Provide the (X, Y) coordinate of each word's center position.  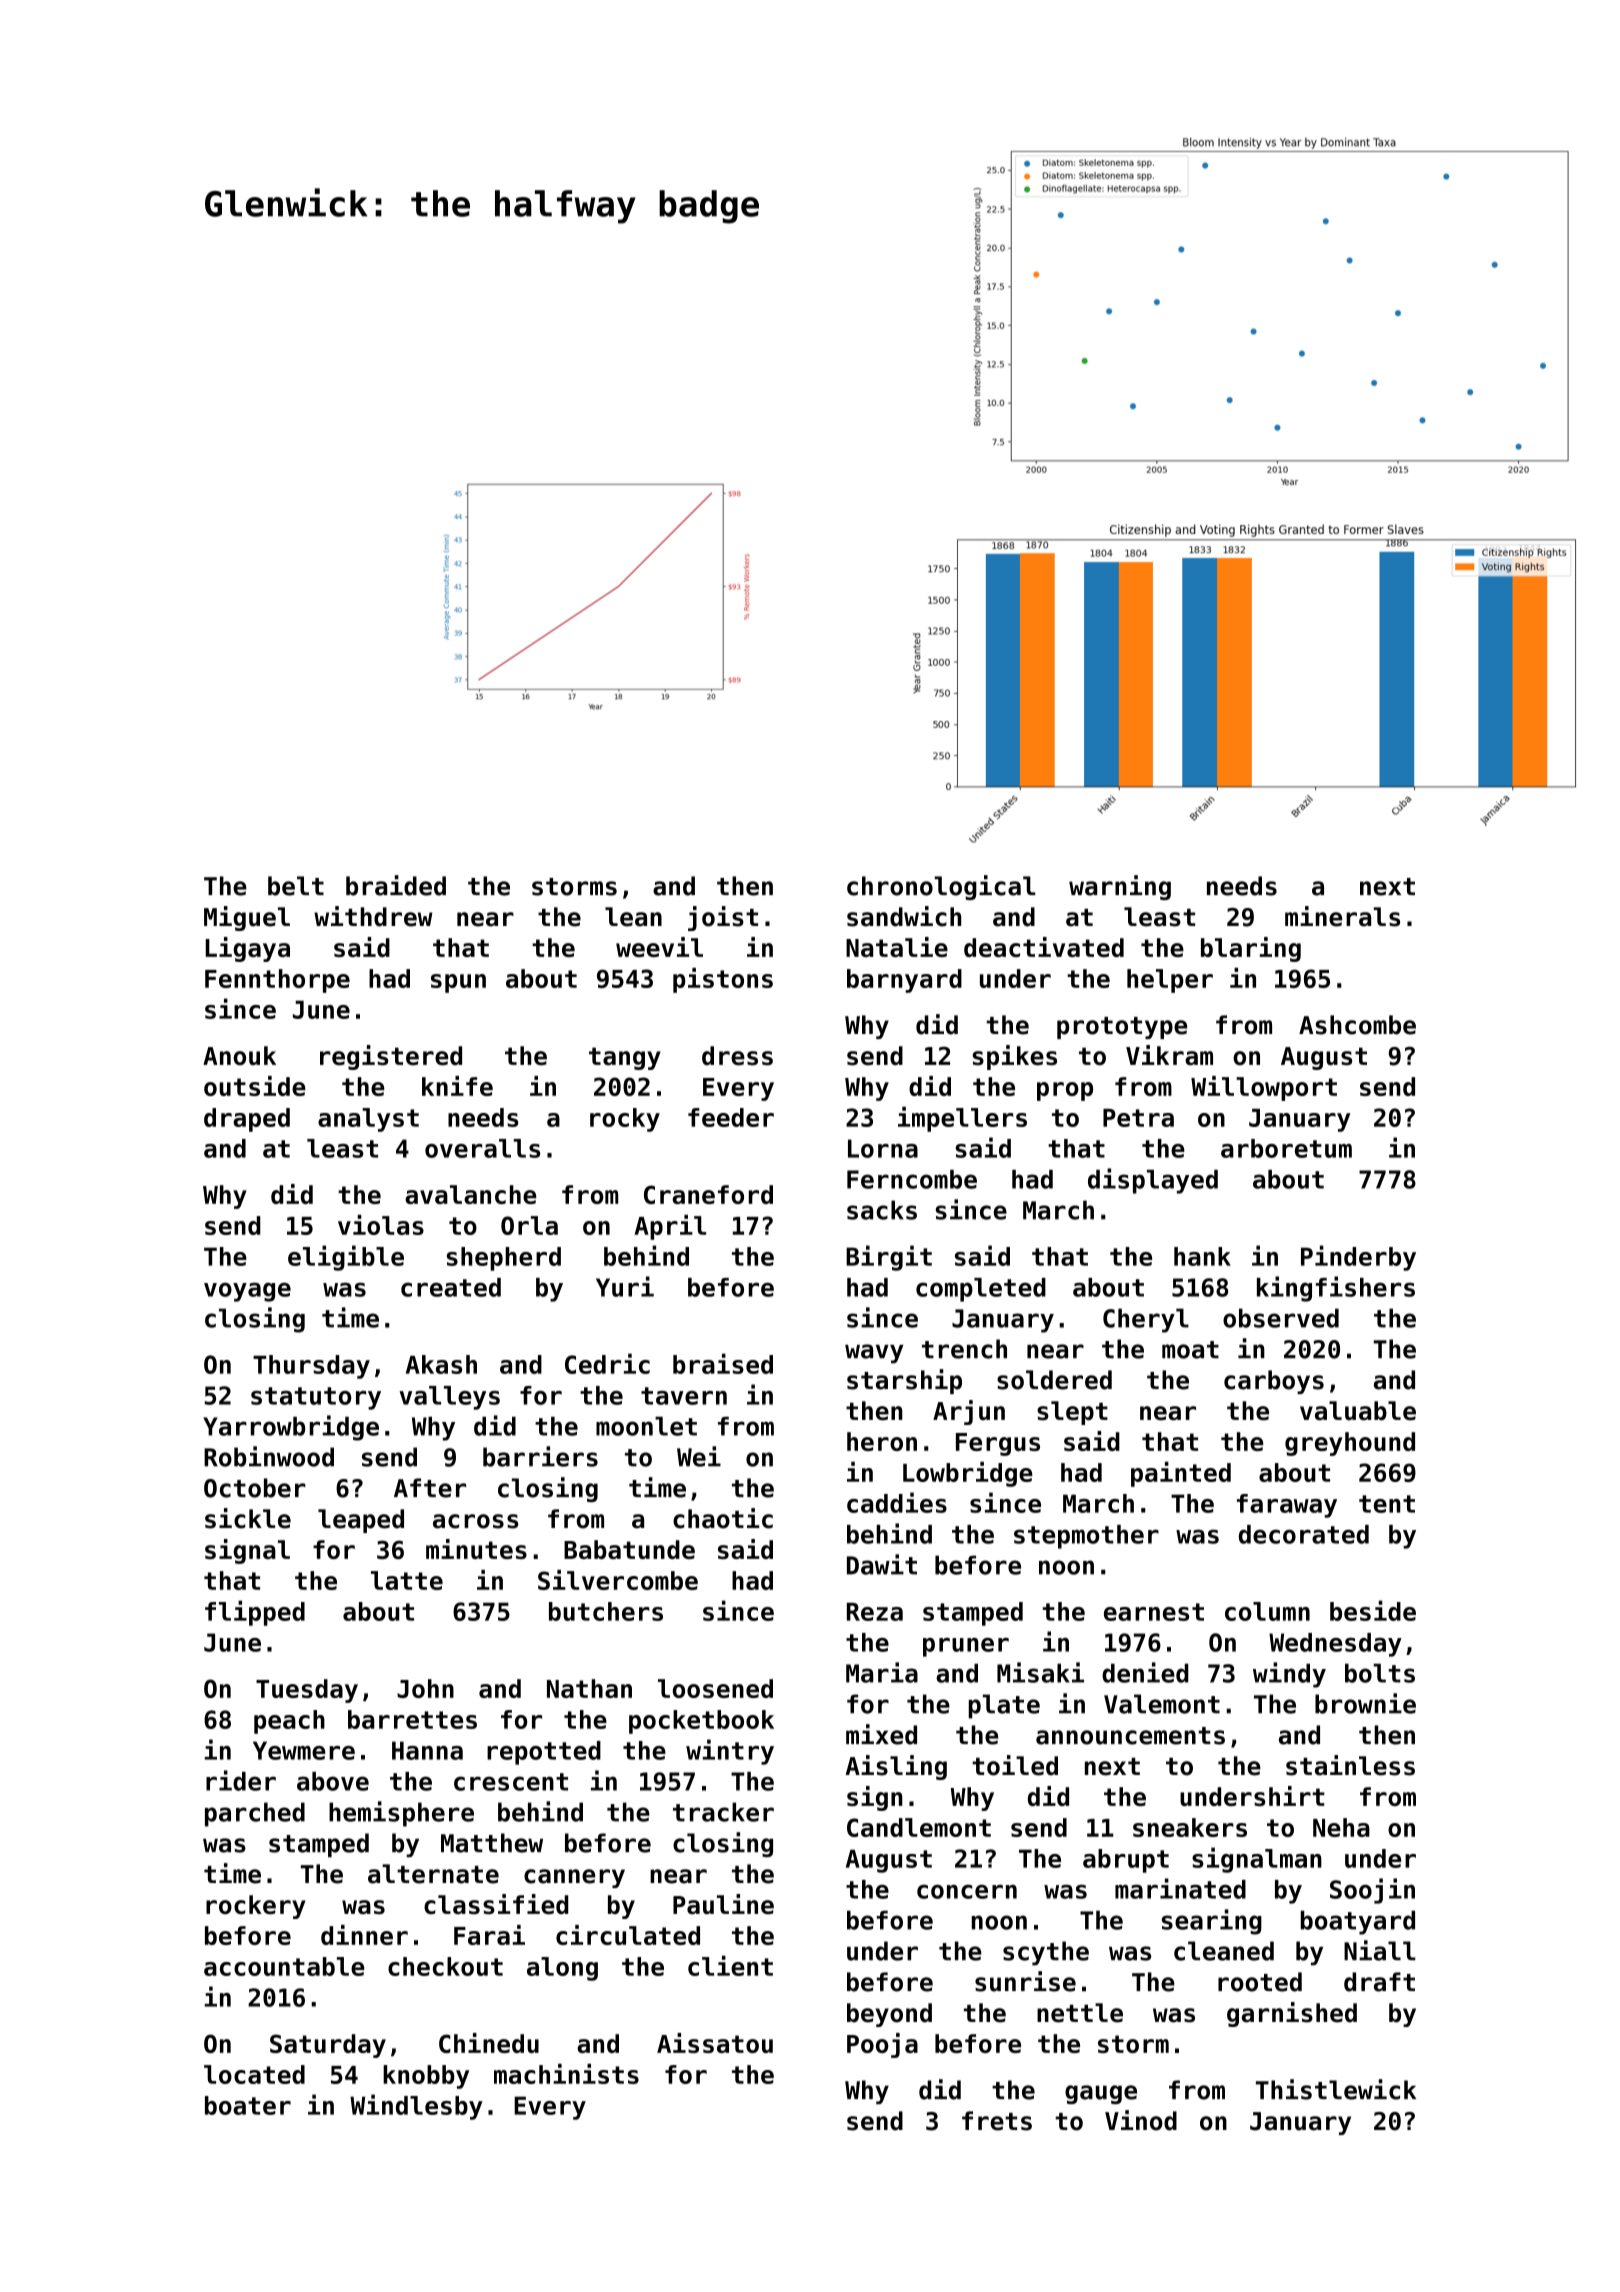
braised (723, 1363)
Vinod (1141, 2120)
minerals (1342, 916)
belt (296, 886)
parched (255, 1814)
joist (723, 918)
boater (248, 2105)
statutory (316, 1398)
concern (967, 1891)
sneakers (1190, 1827)
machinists (566, 2074)
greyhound (1350, 1444)
